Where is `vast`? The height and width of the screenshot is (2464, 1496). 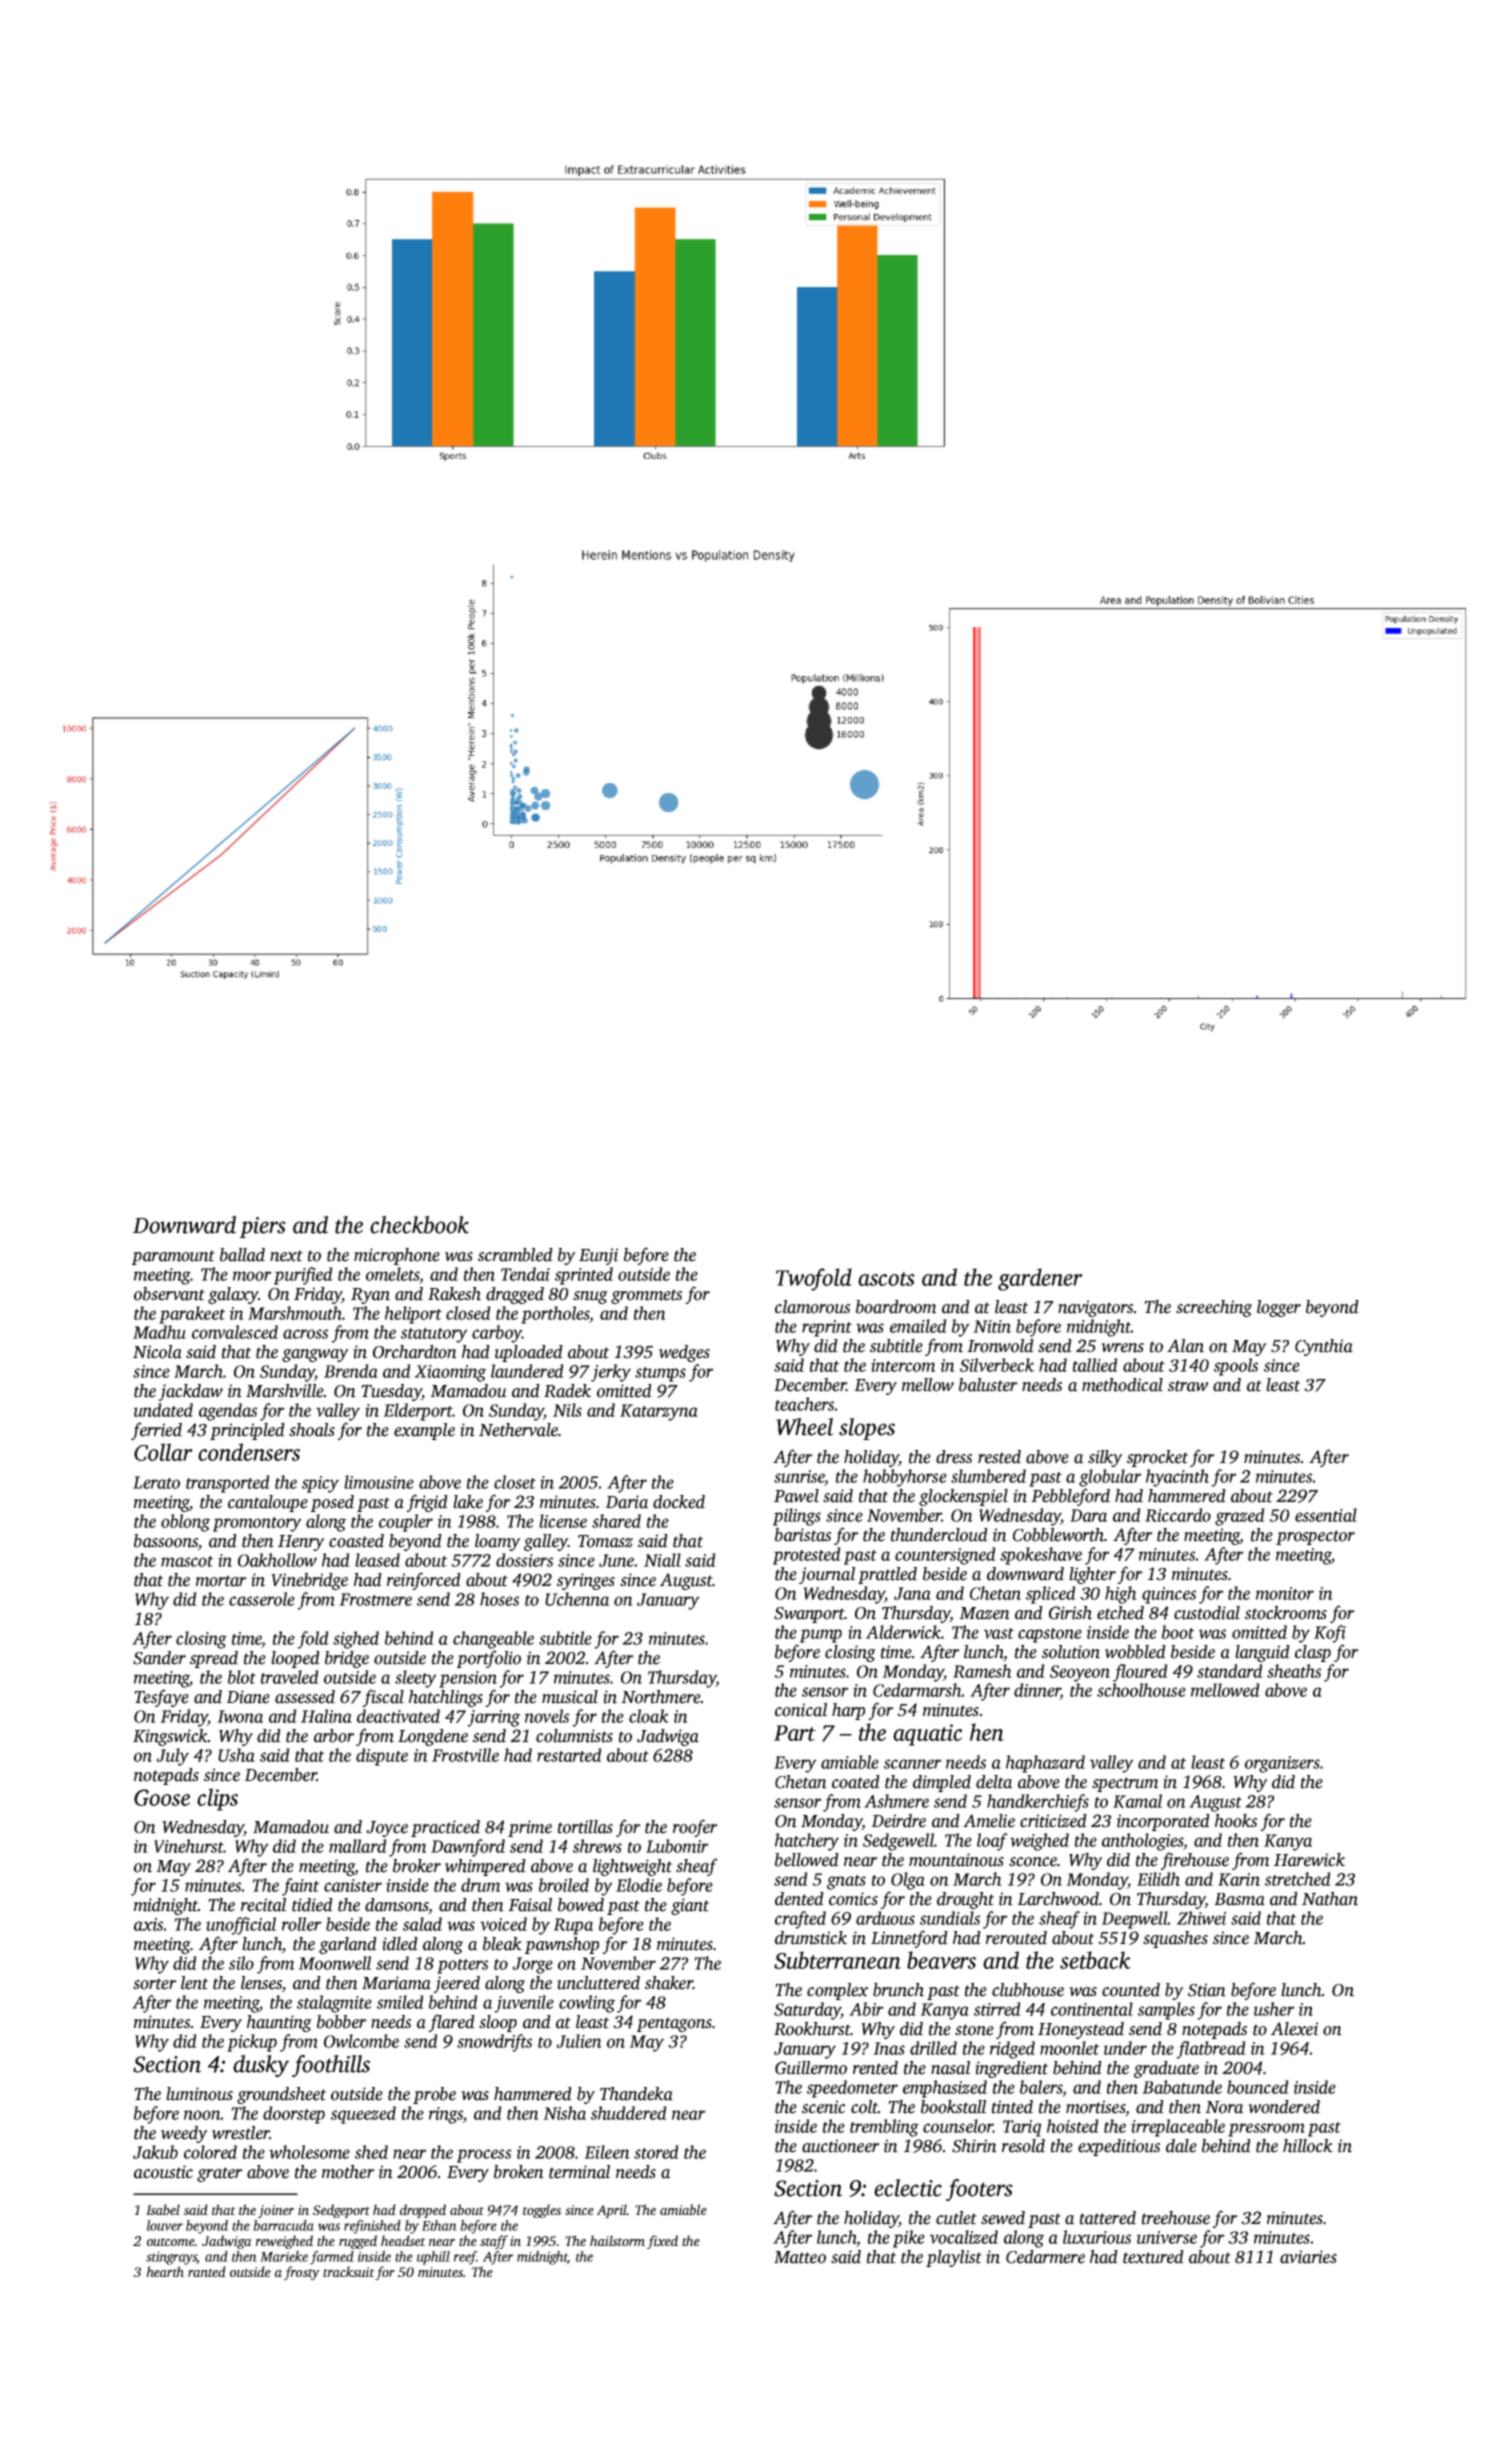
vast is located at coordinates (999, 1633).
